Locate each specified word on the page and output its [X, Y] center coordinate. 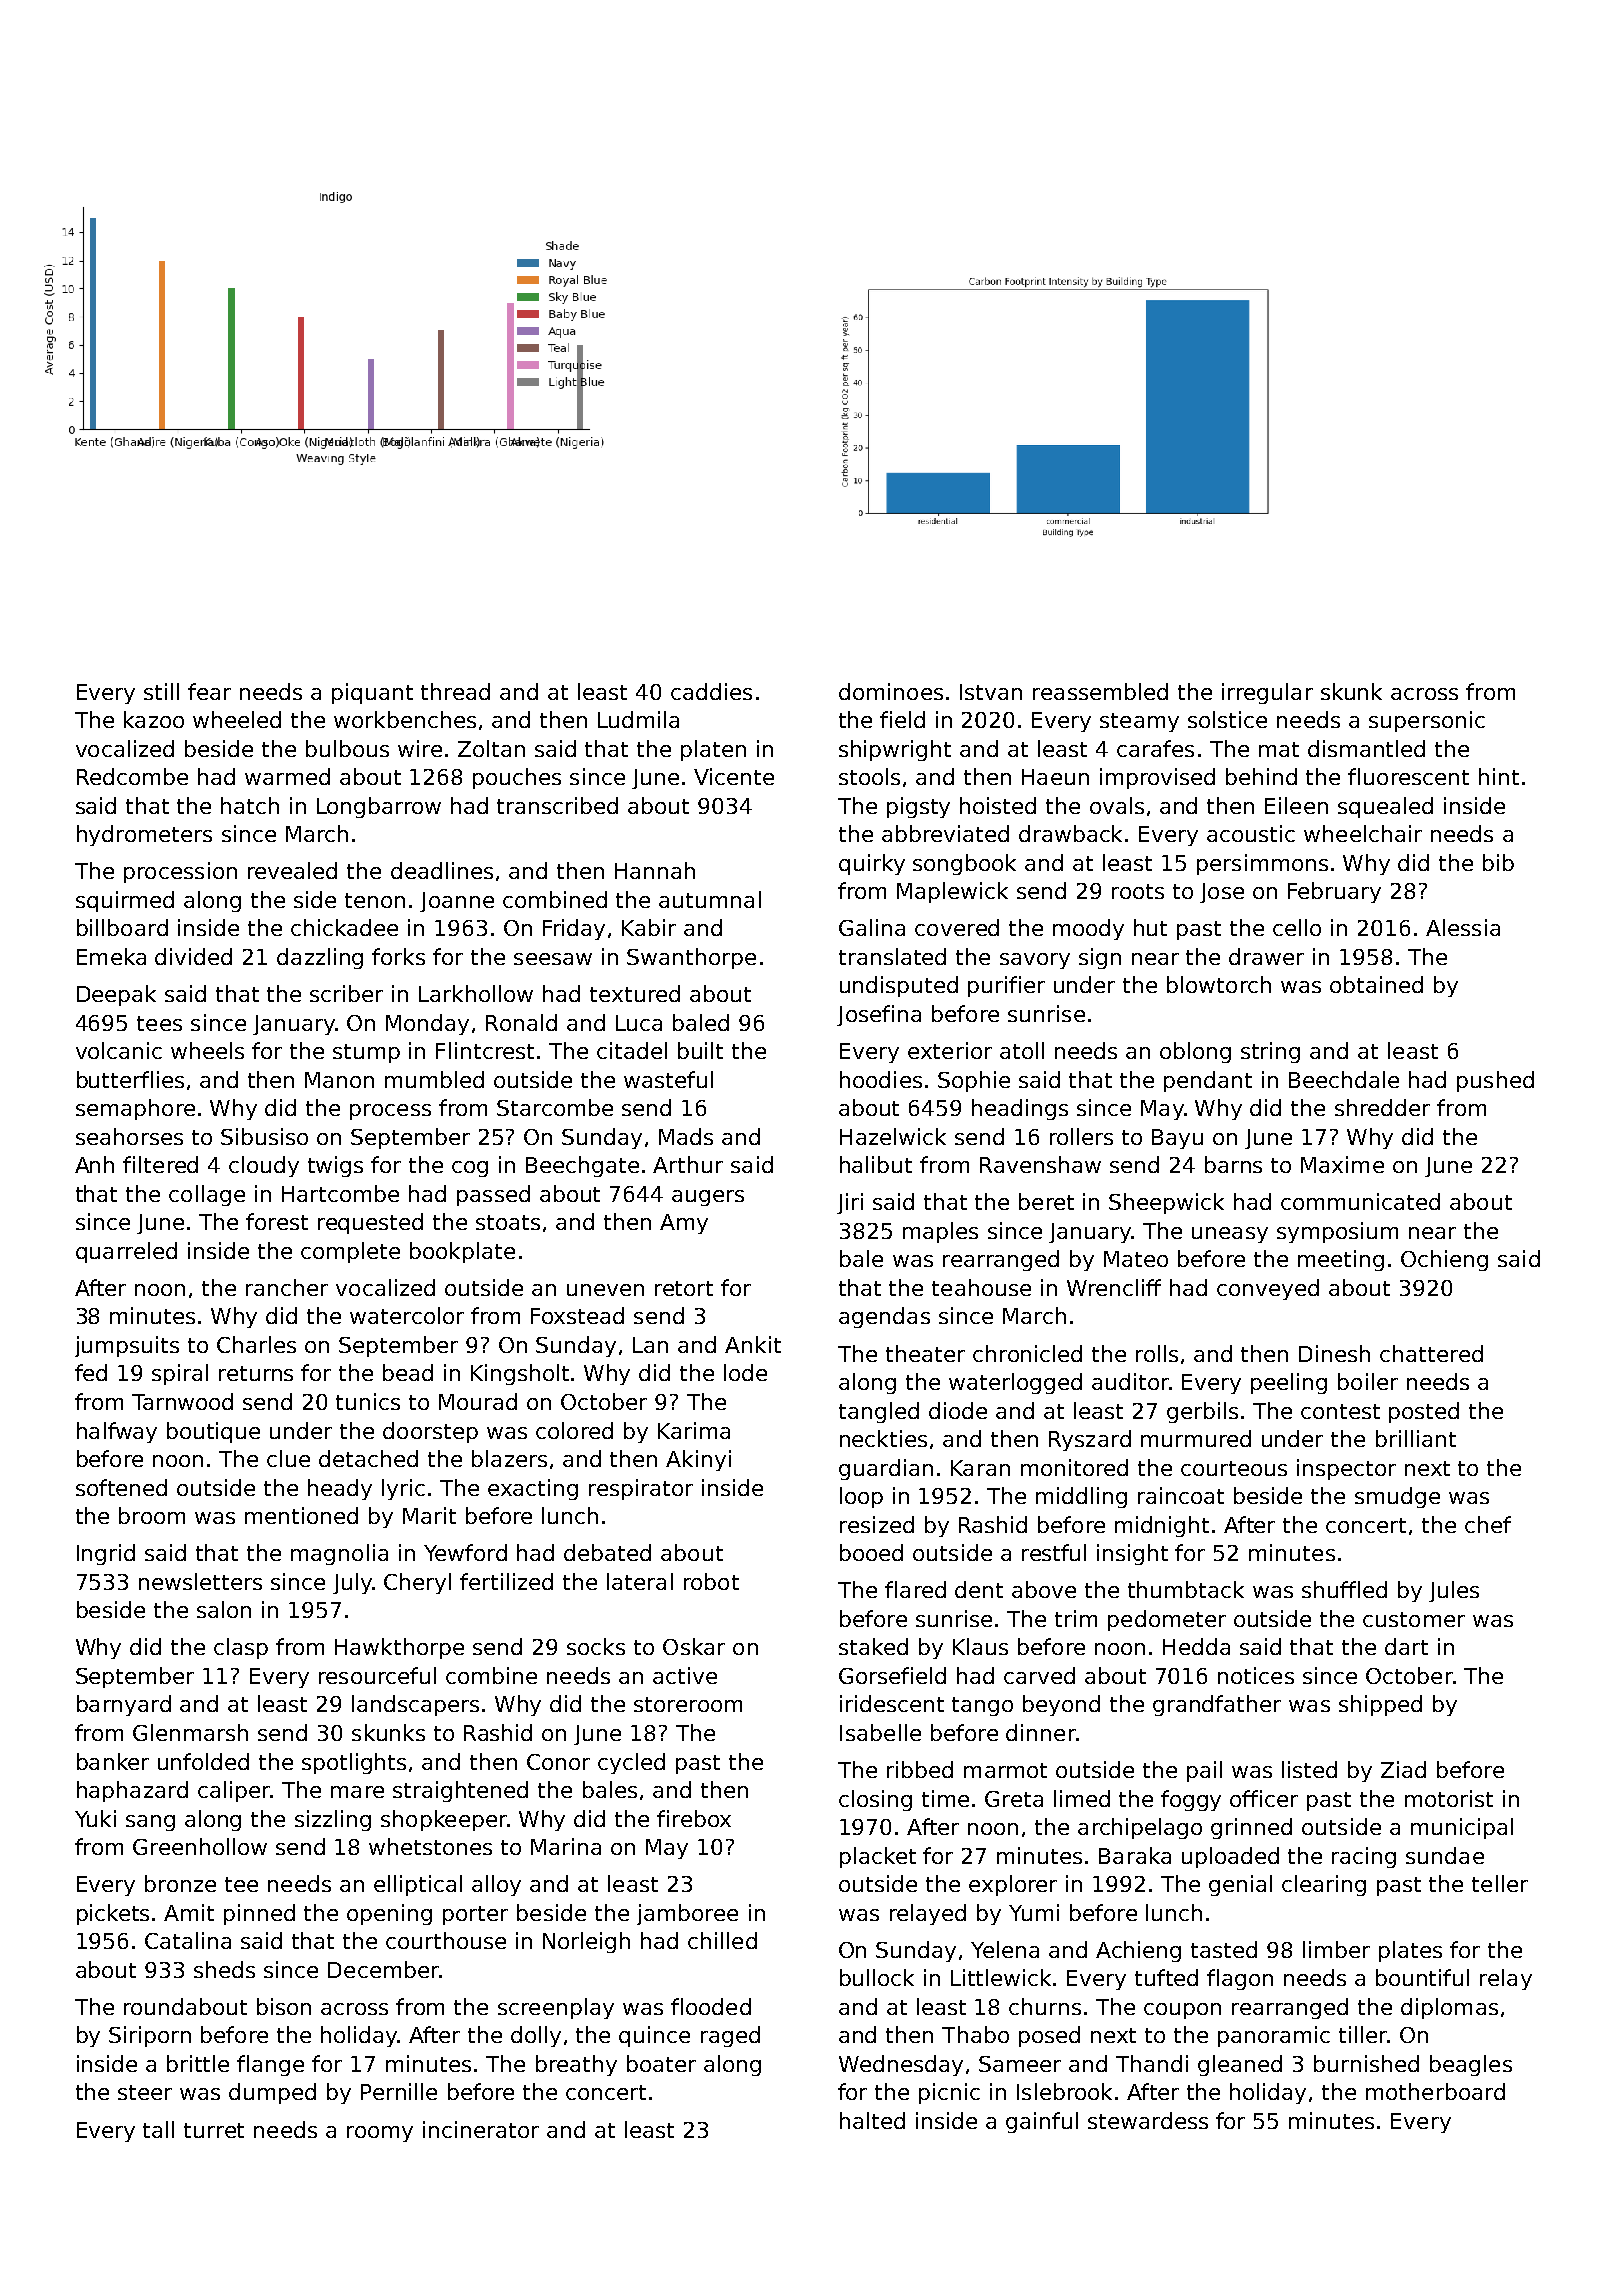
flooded [711, 2006]
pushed [1495, 1081]
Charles [256, 1344]
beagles [1471, 2065]
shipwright [895, 750]
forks [398, 956]
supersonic [1427, 721]
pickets [113, 1914]
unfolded [203, 1761]
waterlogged [1015, 1383]
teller [1500, 1883]
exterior [950, 1050]
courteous [1234, 1468]
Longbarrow [379, 807]
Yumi [1034, 1912]
